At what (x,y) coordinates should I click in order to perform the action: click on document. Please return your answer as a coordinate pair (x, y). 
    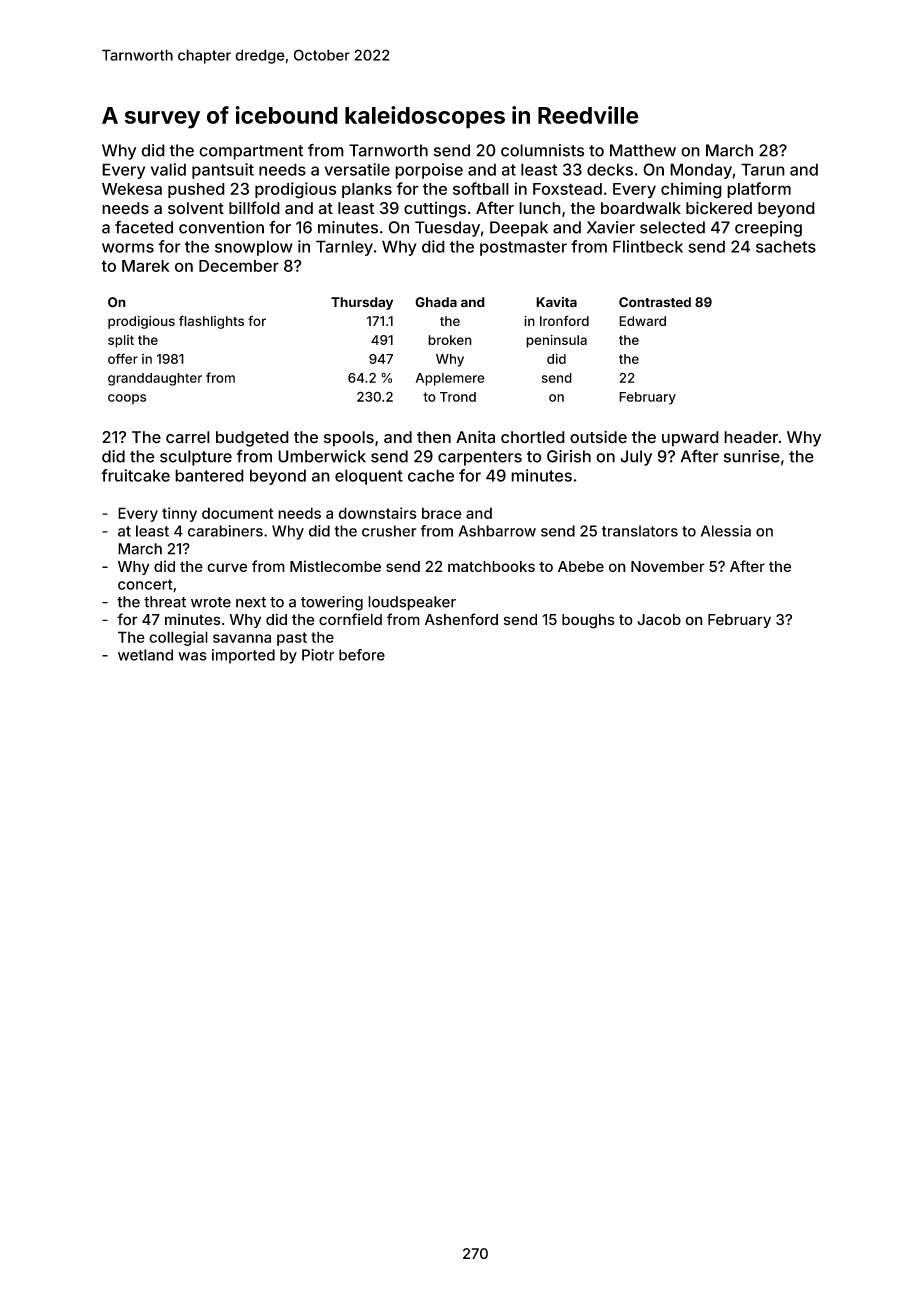
    Looking at the image, I should click on (237, 513).
